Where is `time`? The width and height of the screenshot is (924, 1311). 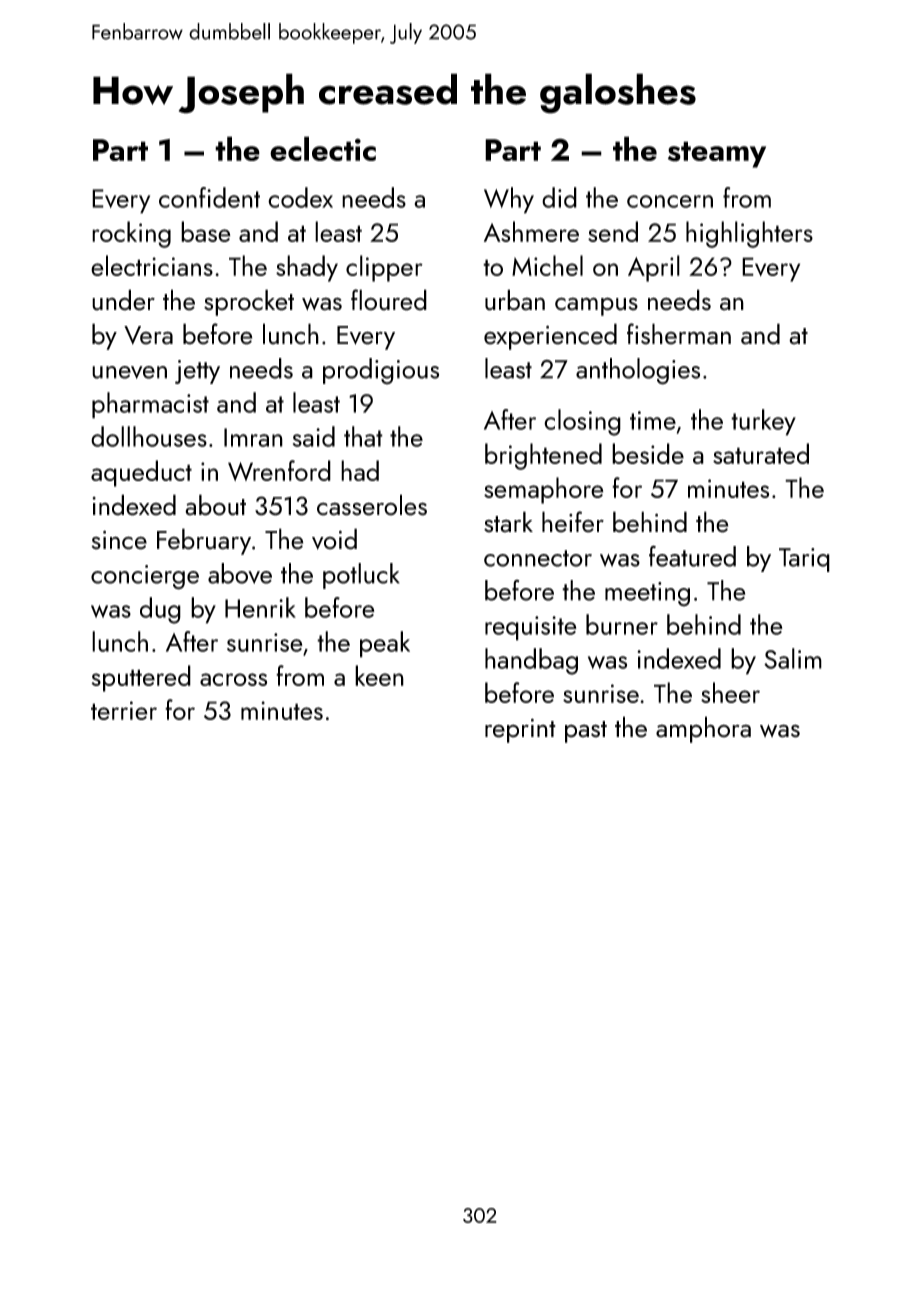 time is located at coordinates (653, 420).
